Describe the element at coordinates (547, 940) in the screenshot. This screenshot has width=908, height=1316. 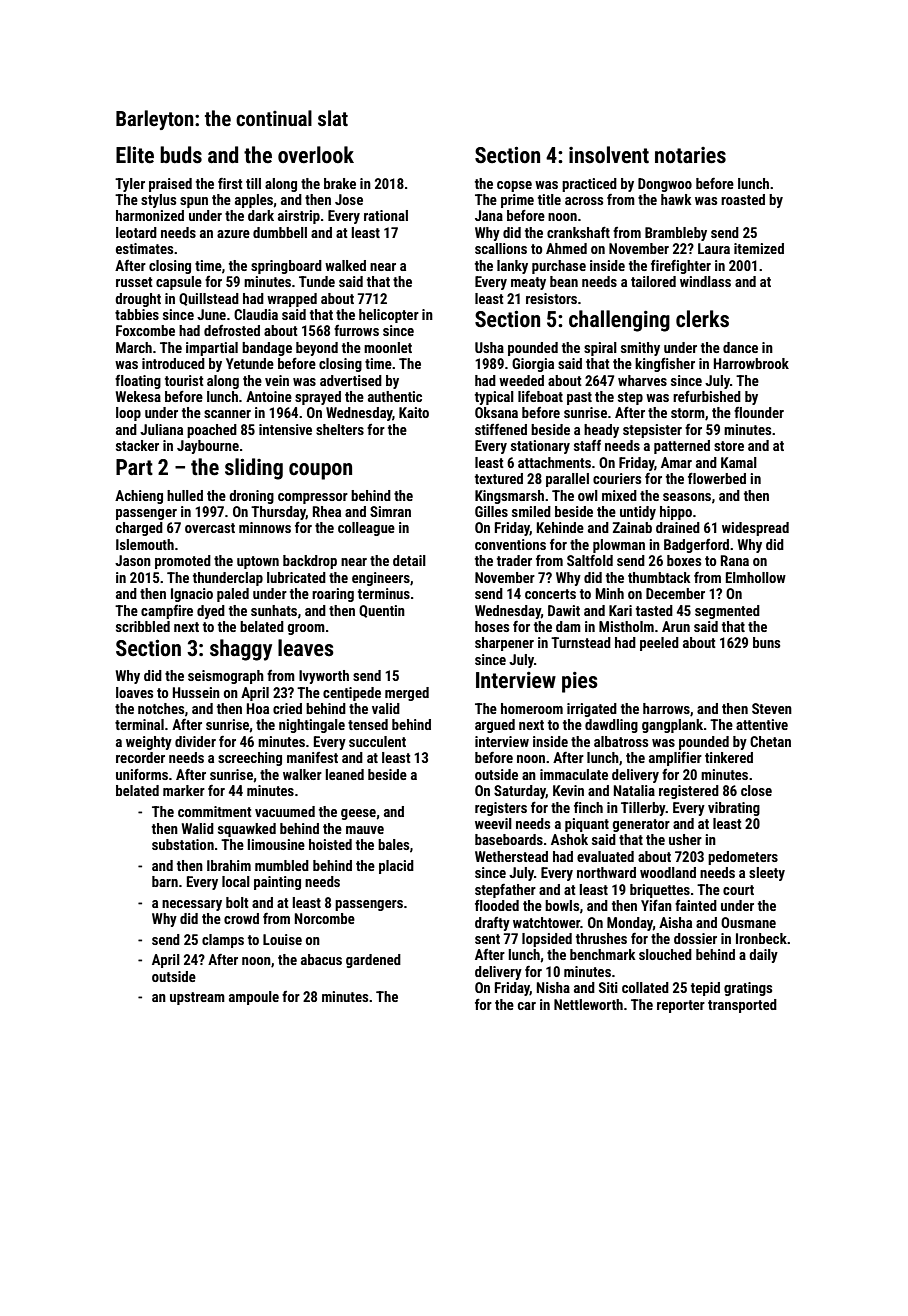
I see `lopsided` at that location.
